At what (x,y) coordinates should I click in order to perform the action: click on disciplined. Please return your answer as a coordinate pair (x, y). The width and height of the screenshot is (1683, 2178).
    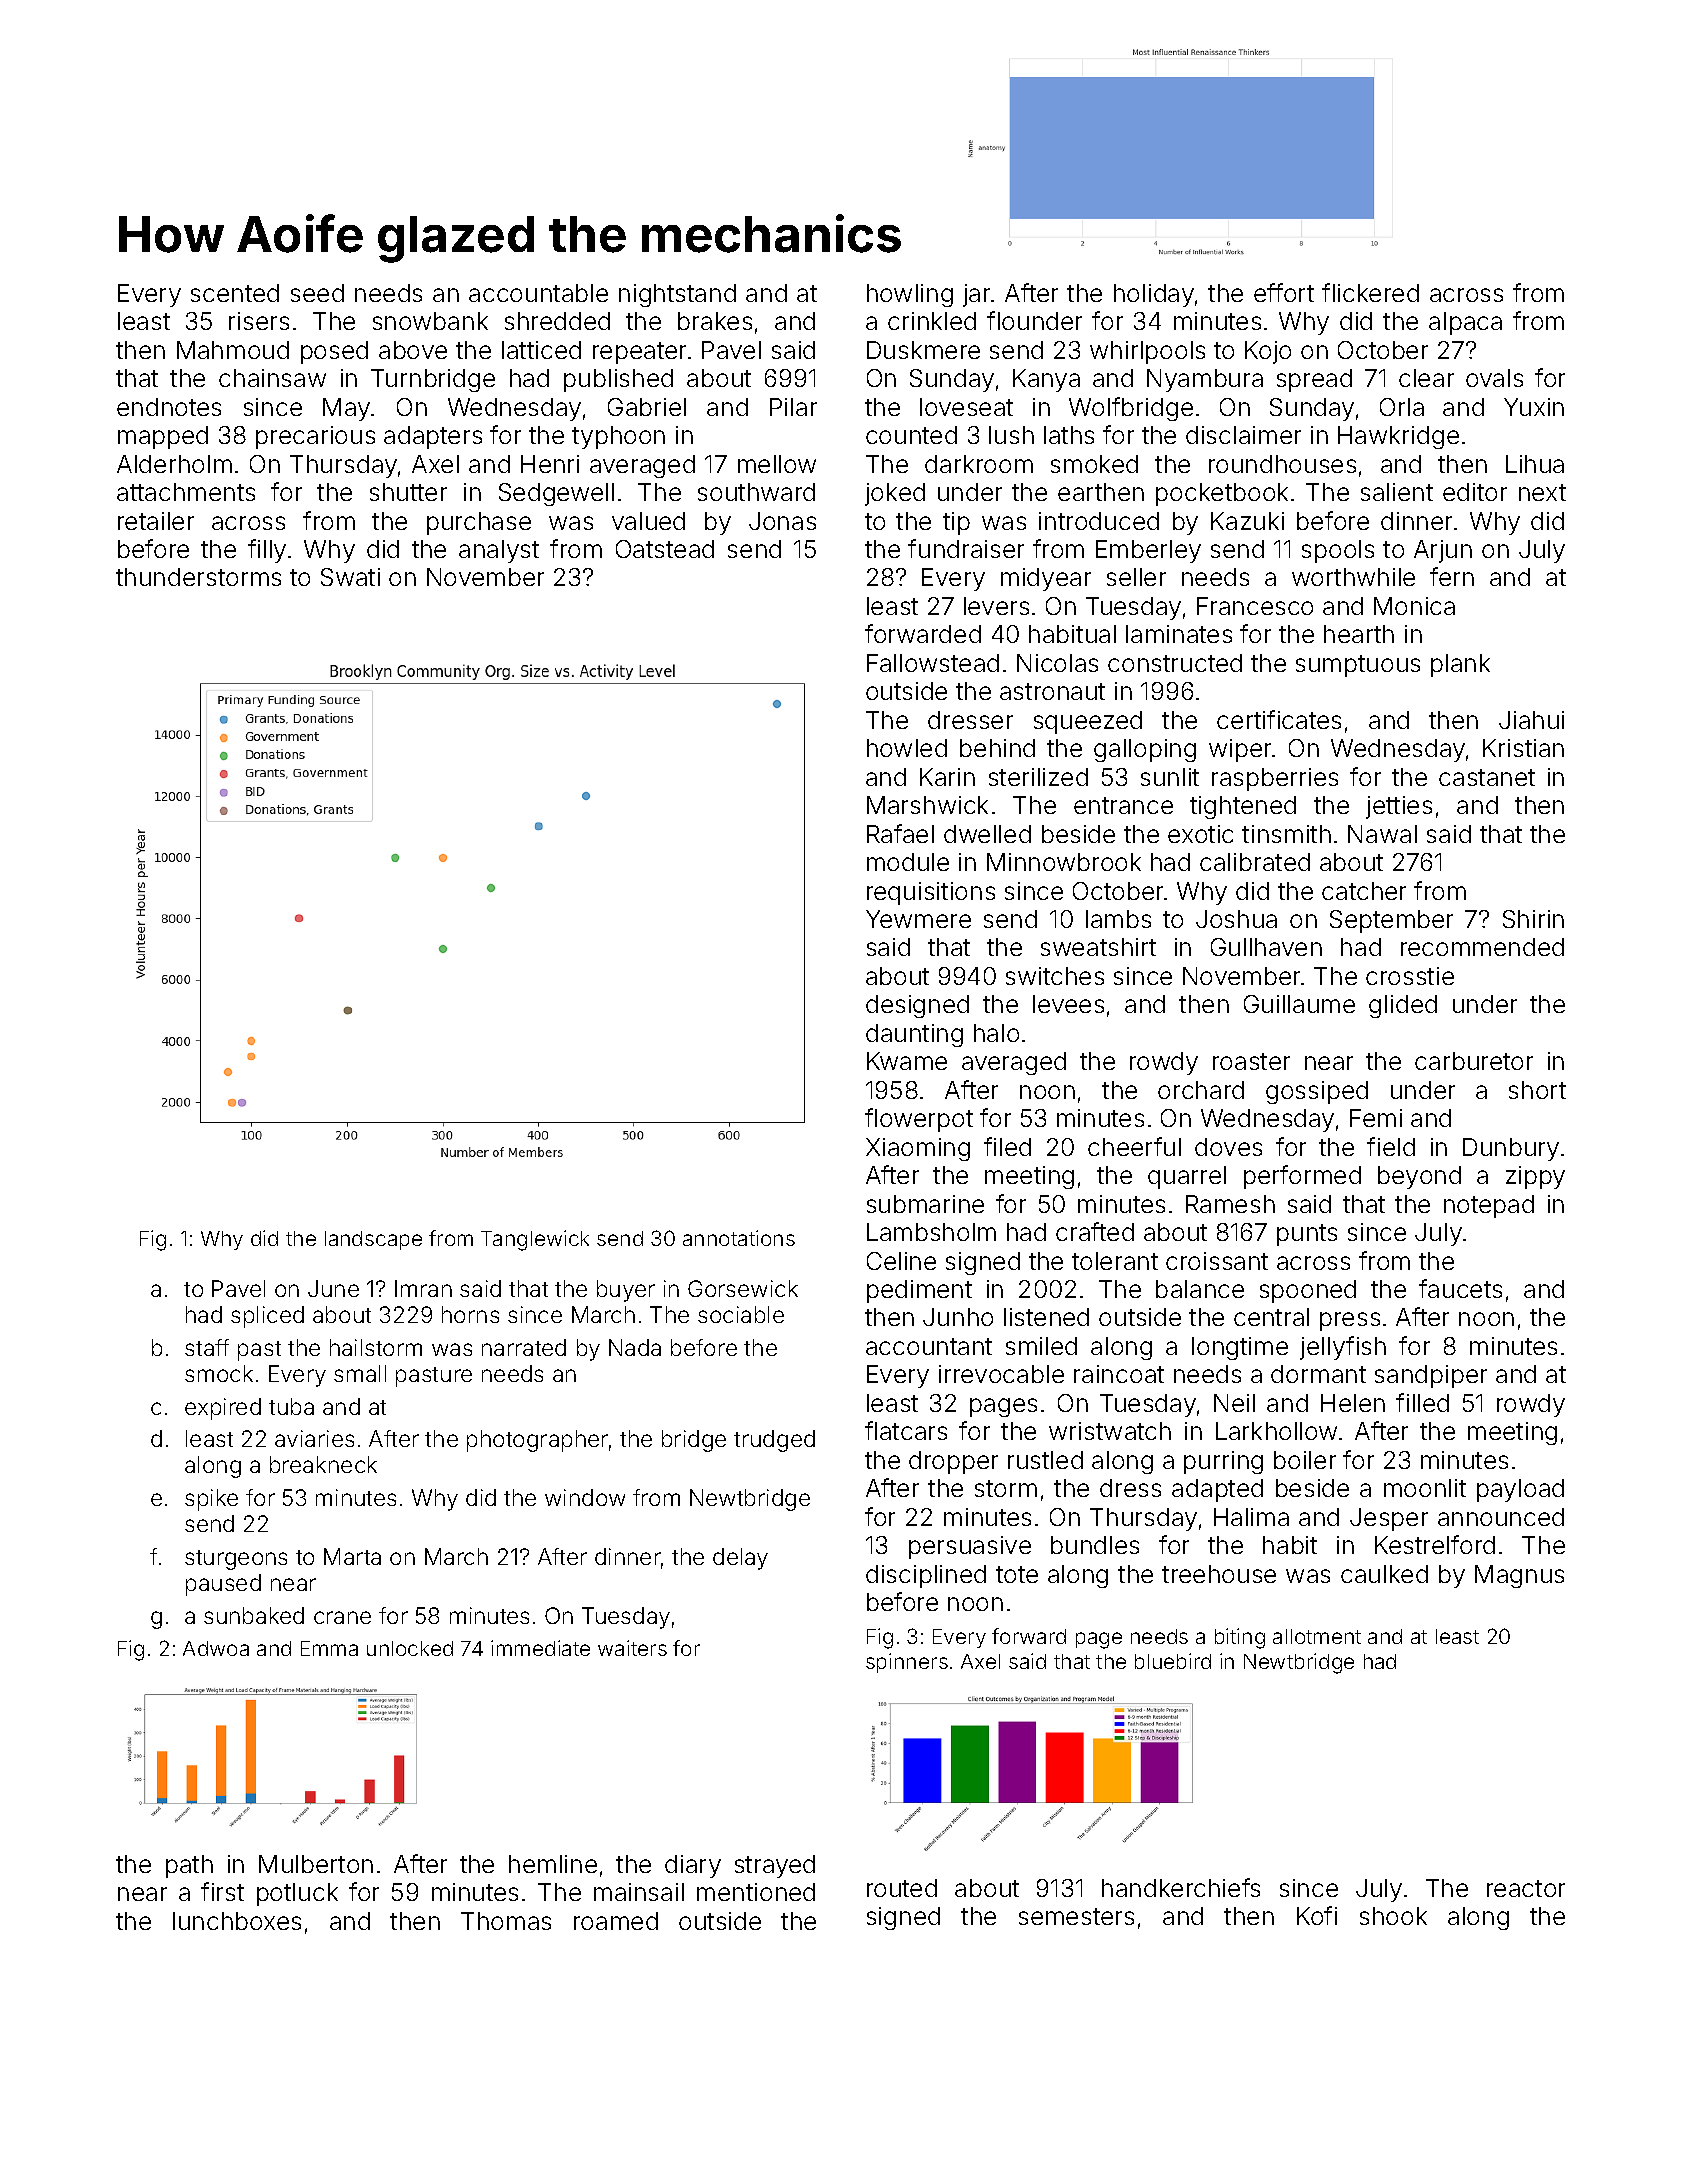
    Looking at the image, I should click on (926, 1576).
